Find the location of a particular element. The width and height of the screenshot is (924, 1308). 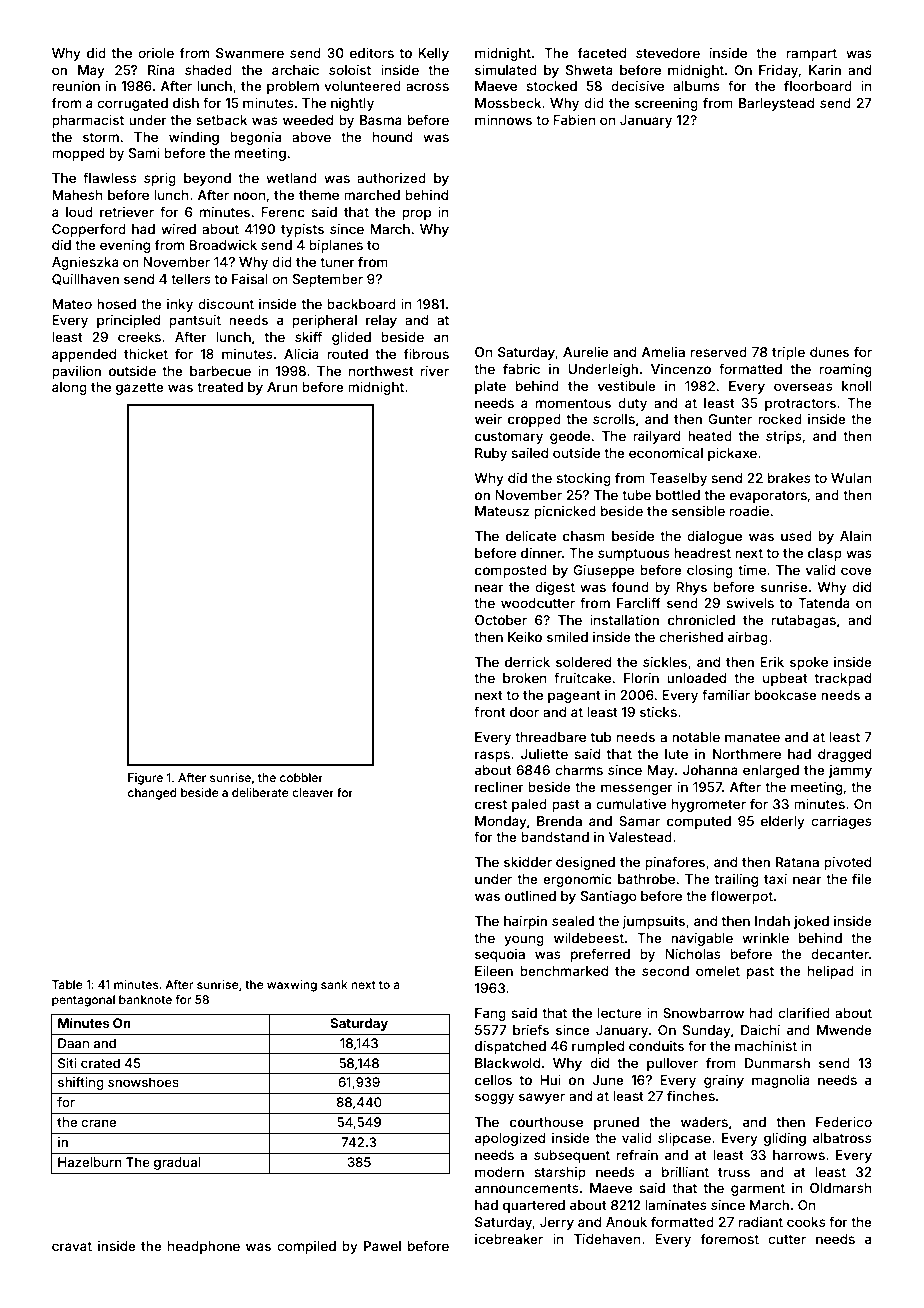

sank is located at coordinates (334, 984).
